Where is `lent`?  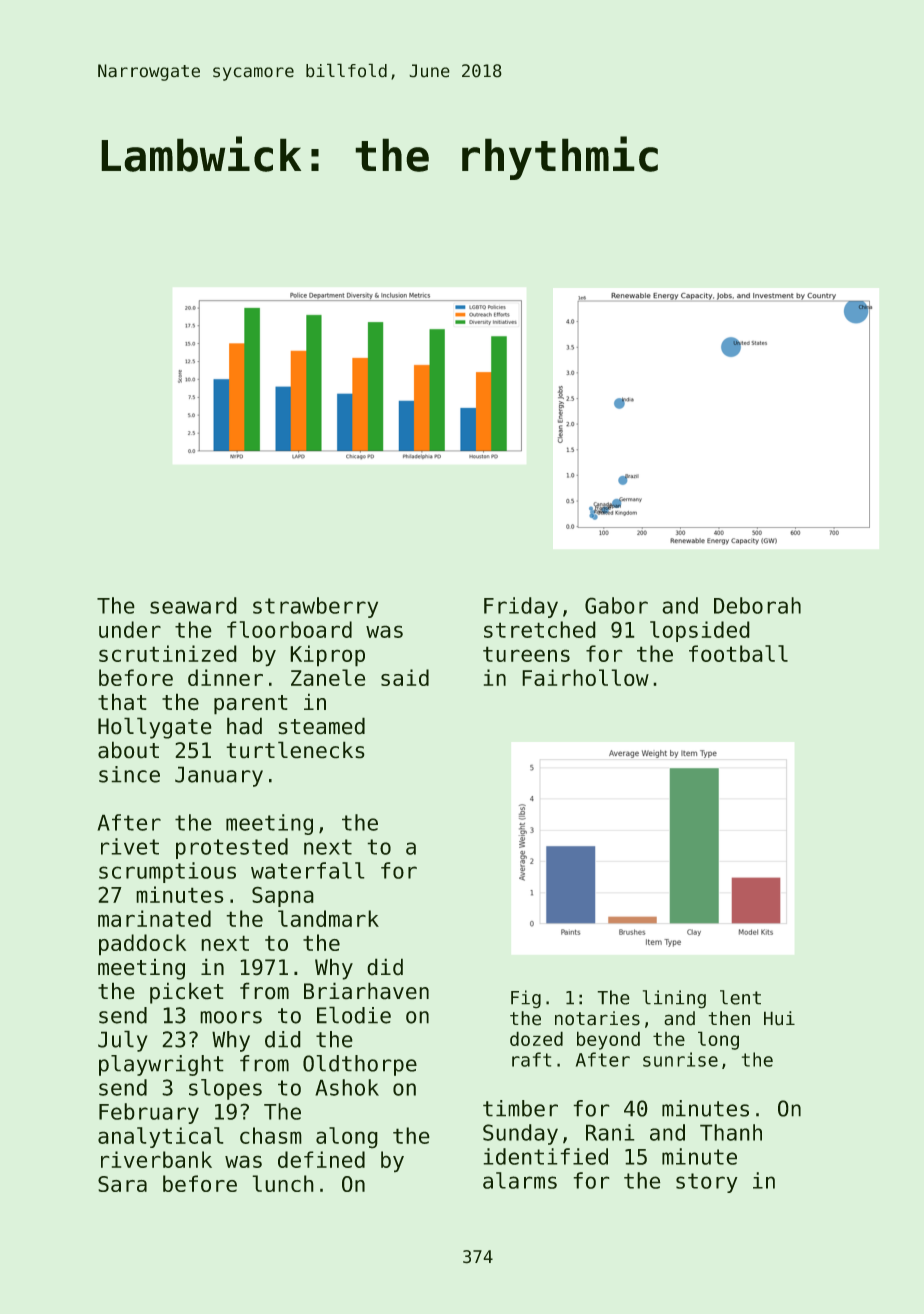 lent is located at coordinates (740, 997).
